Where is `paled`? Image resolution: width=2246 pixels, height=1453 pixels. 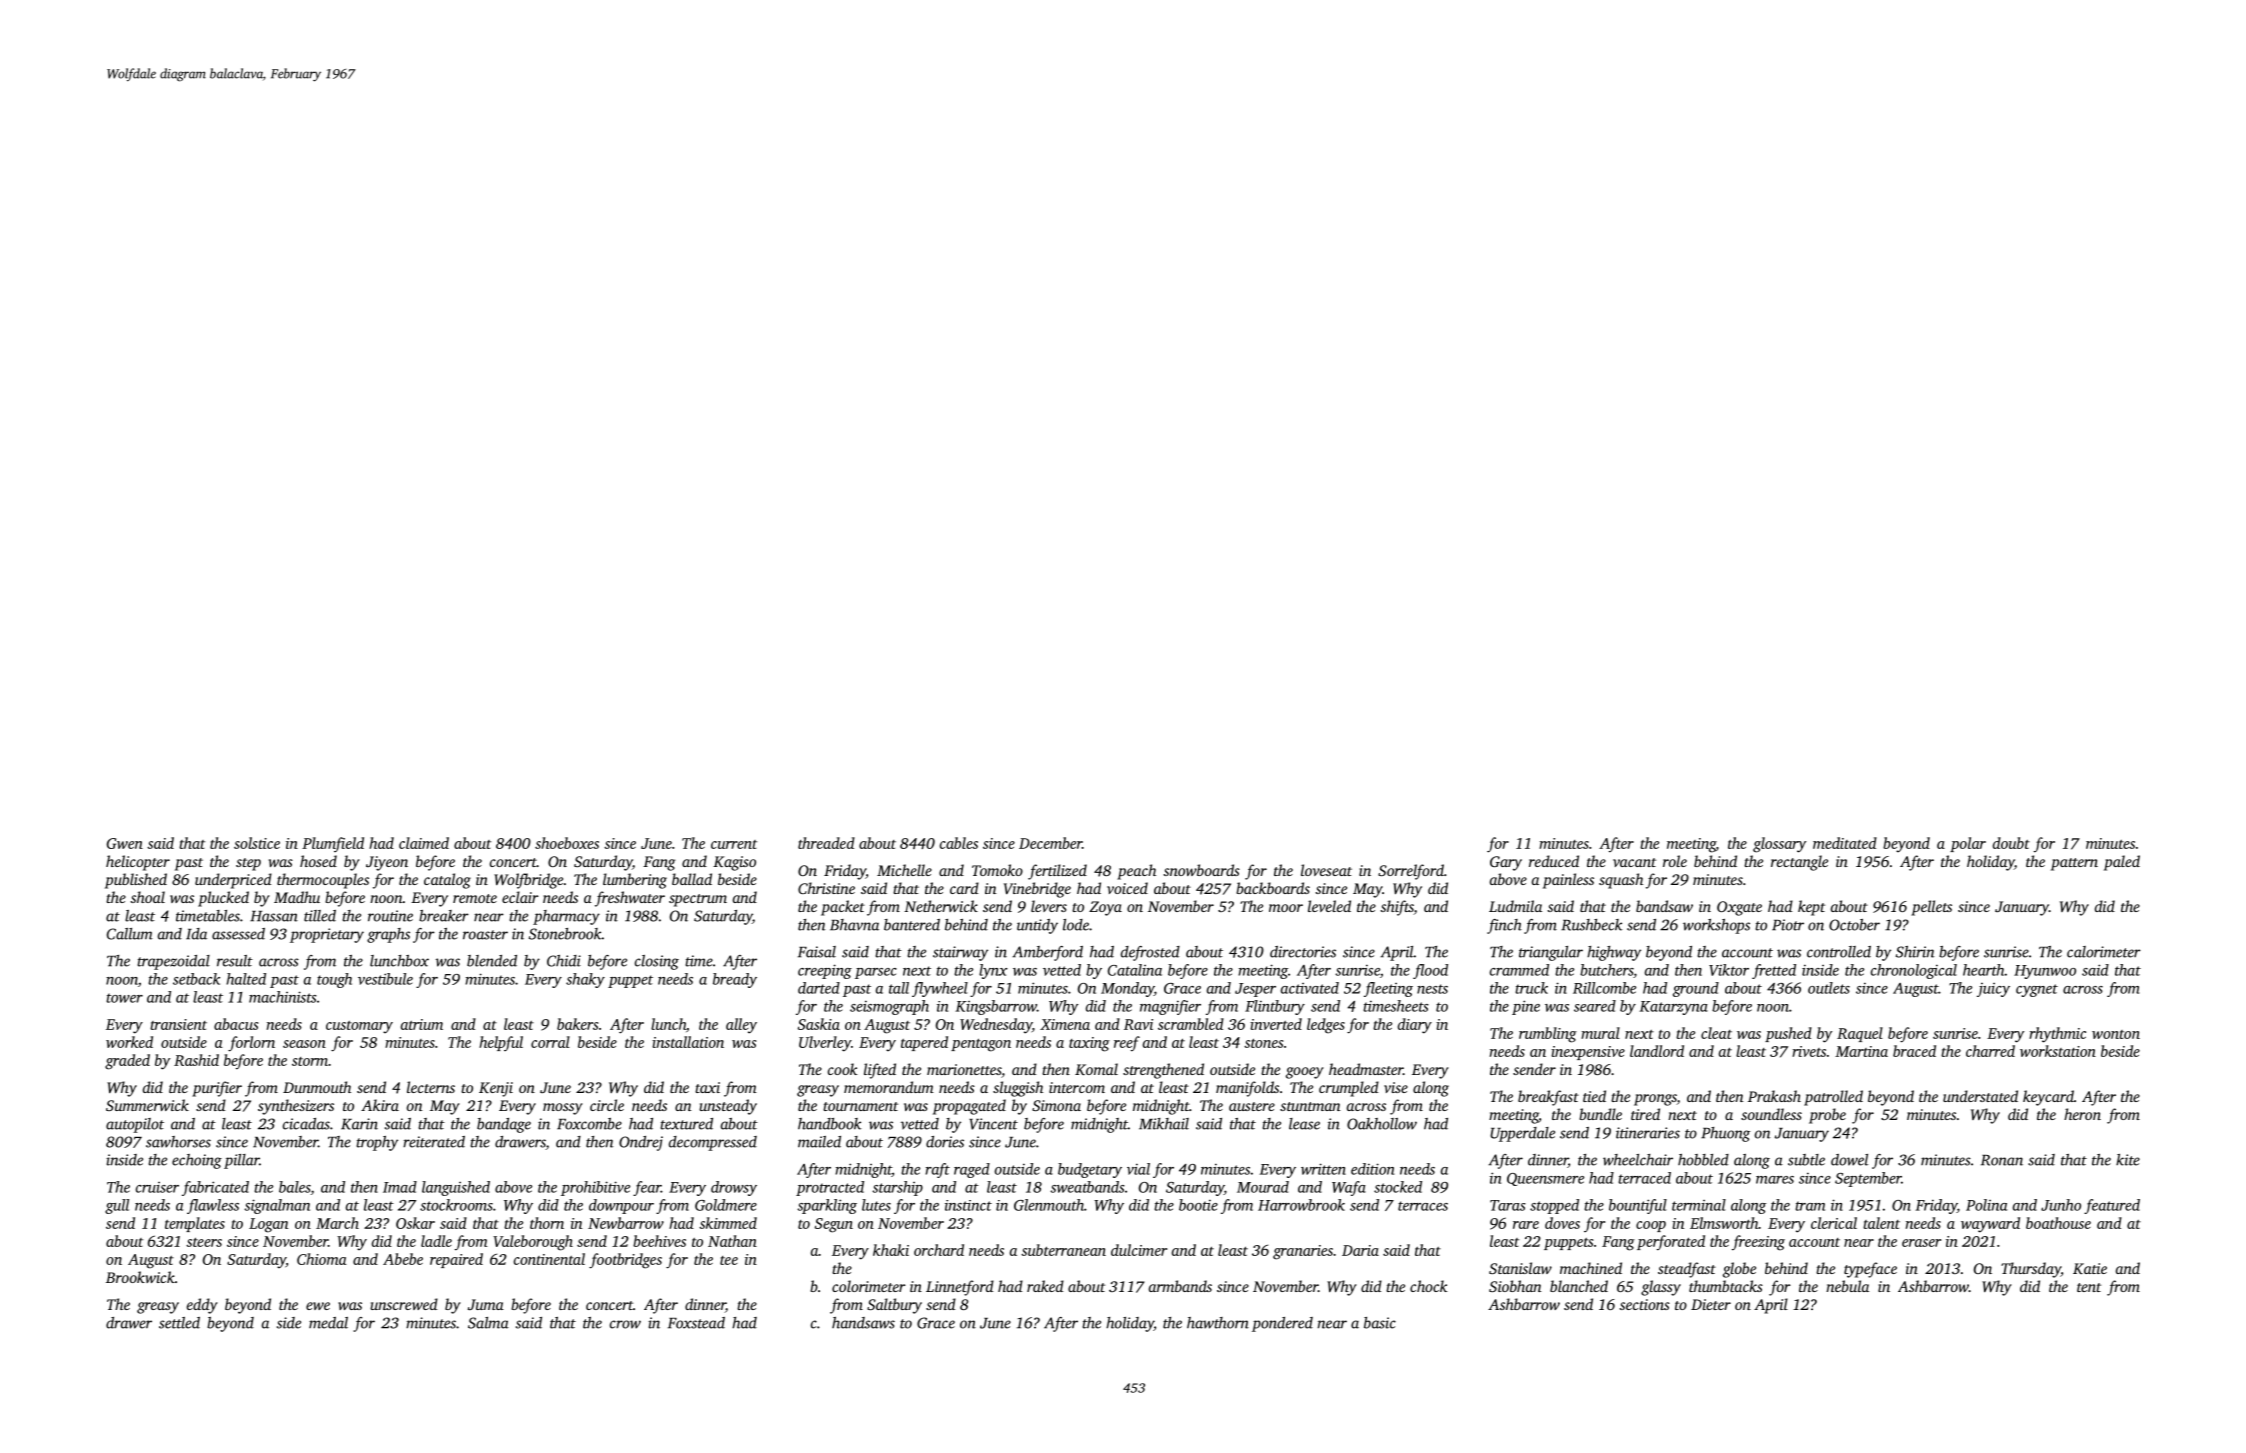 paled is located at coordinates (2122, 863).
